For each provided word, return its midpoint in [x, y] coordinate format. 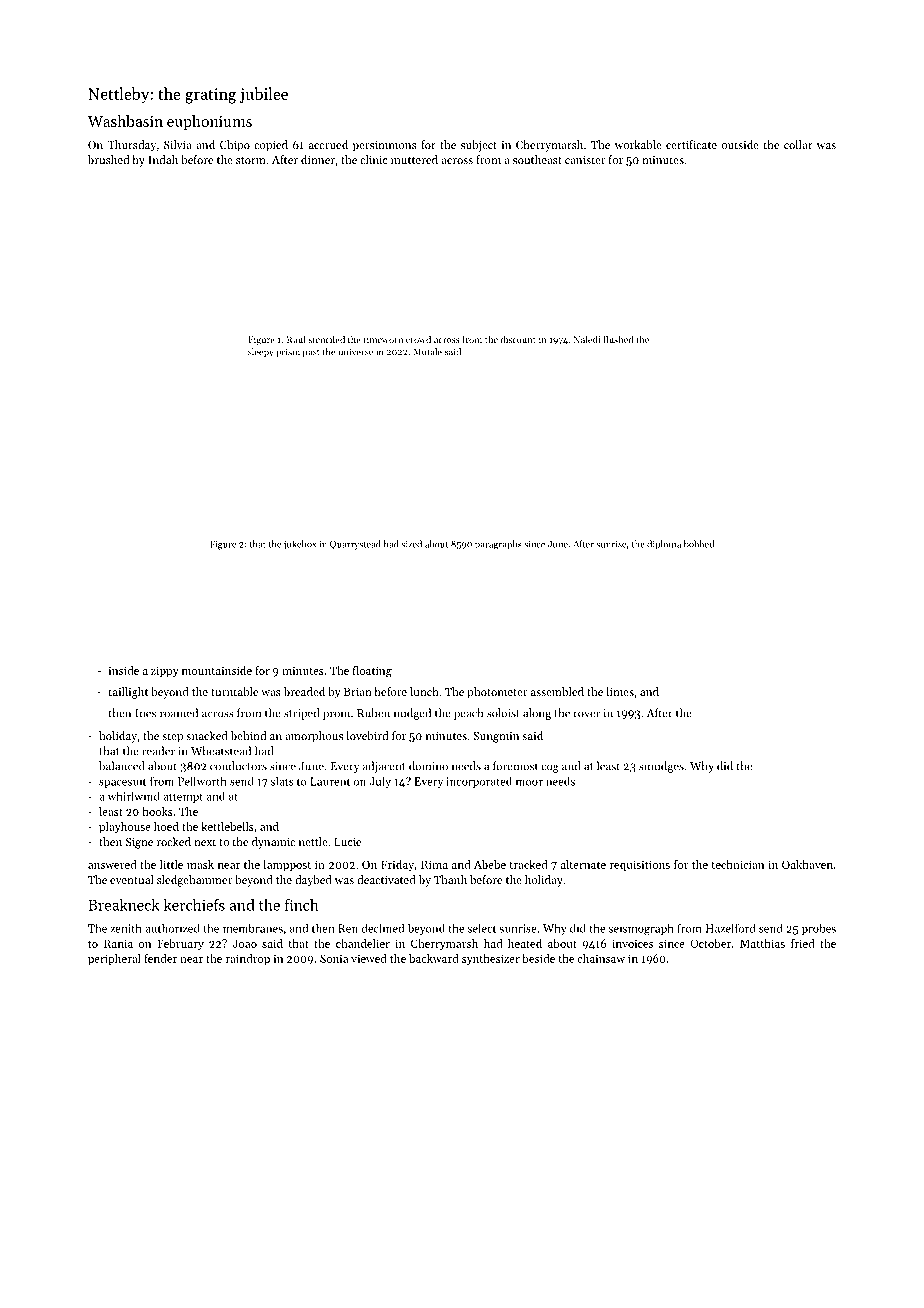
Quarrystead [355, 545]
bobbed [699, 544]
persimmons [385, 146]
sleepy [261, 352]
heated [525, 943]
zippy [165, 671]
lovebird [367, 735]
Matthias [762, 943]
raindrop [248, 959]
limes [620, 691]
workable [638, 144]
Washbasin [125, 121]
